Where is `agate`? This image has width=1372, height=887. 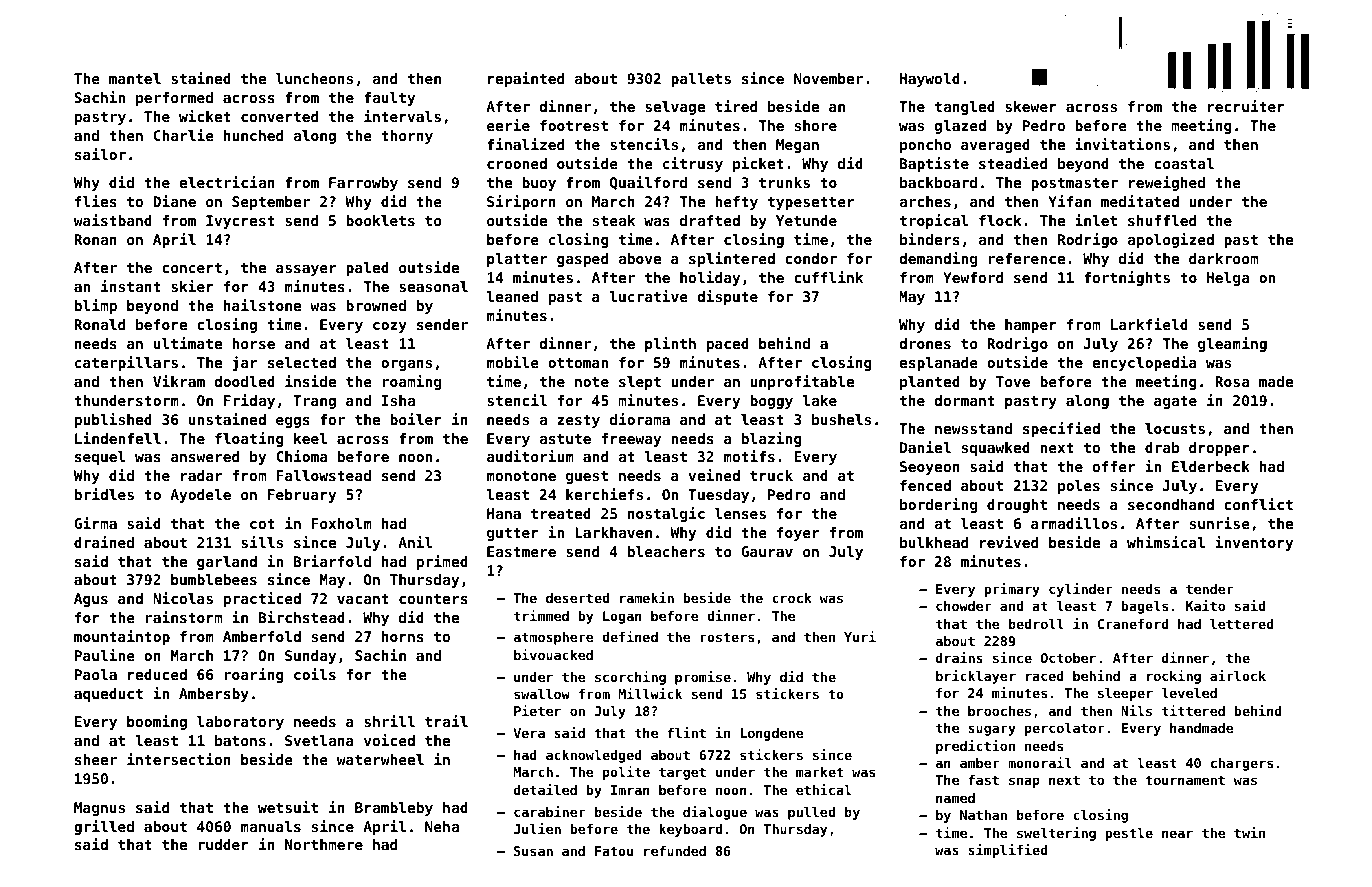 agate is located at coordinates (1175, 402).
